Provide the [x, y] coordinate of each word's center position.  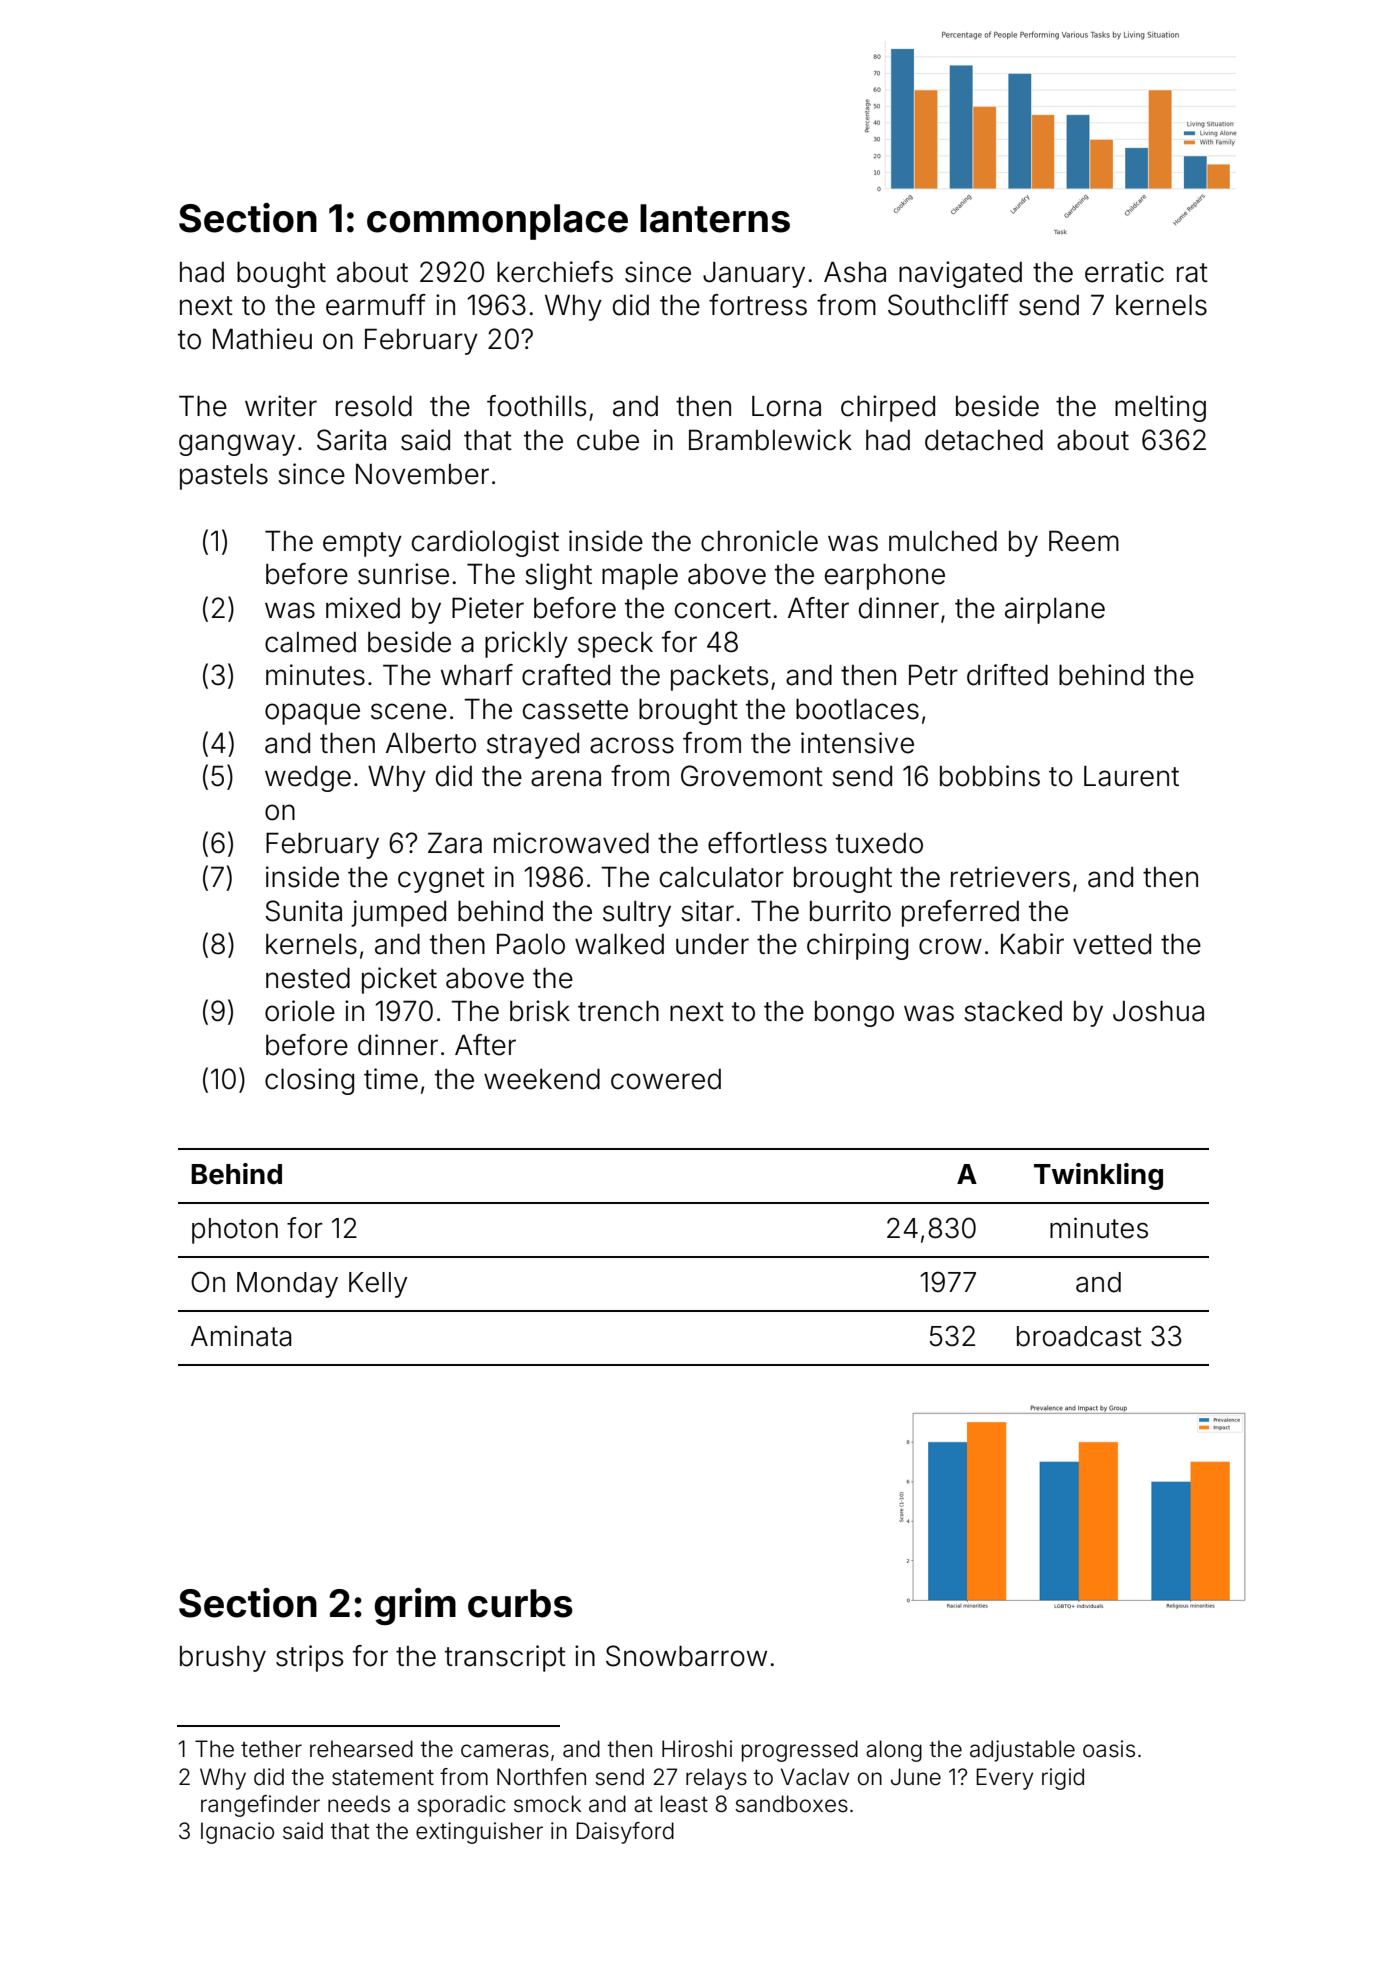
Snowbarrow [686, 1656]
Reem [1084, 541]
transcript [505, 1658]
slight [558, 576]
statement [383, 1778]
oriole [300, 1011]
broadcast [1079, 1336]
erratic [1124, 272]
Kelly [378, 1285]
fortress [758, 305]
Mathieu [262, 339]
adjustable [1022, 1751]
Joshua [1158, 1011]
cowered [666, 1079]
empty [362, 544]
